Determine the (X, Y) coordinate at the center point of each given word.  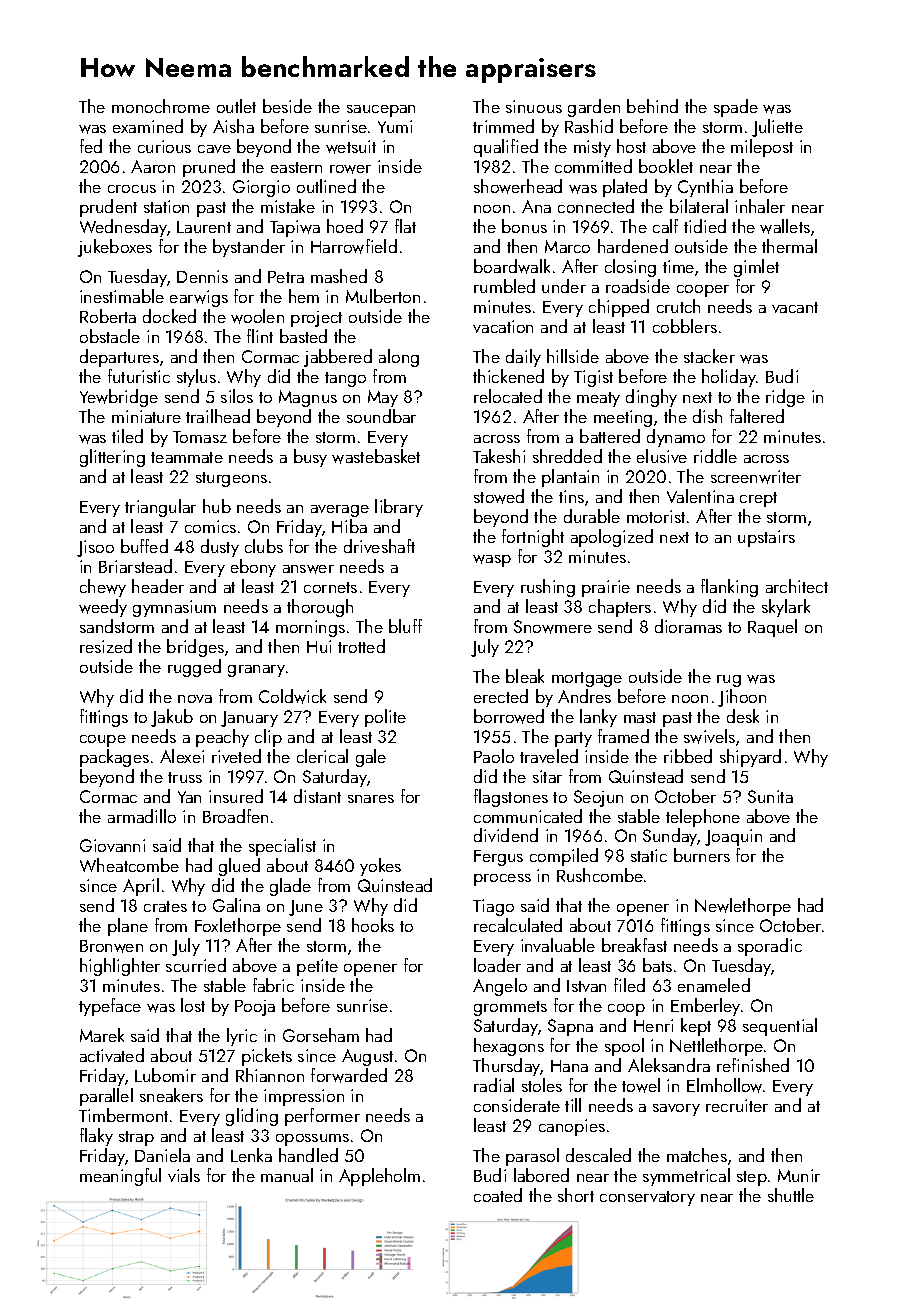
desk (743, 716)
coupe (103, 741)
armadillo (142, 816)
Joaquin (733, 837)
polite (385, 718)
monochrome (161, 106)
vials (184, 1175)
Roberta (108, 316)
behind (652, 106)
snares (371, 799)
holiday (729, 378)
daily (523, 358)
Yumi (395, 126)
